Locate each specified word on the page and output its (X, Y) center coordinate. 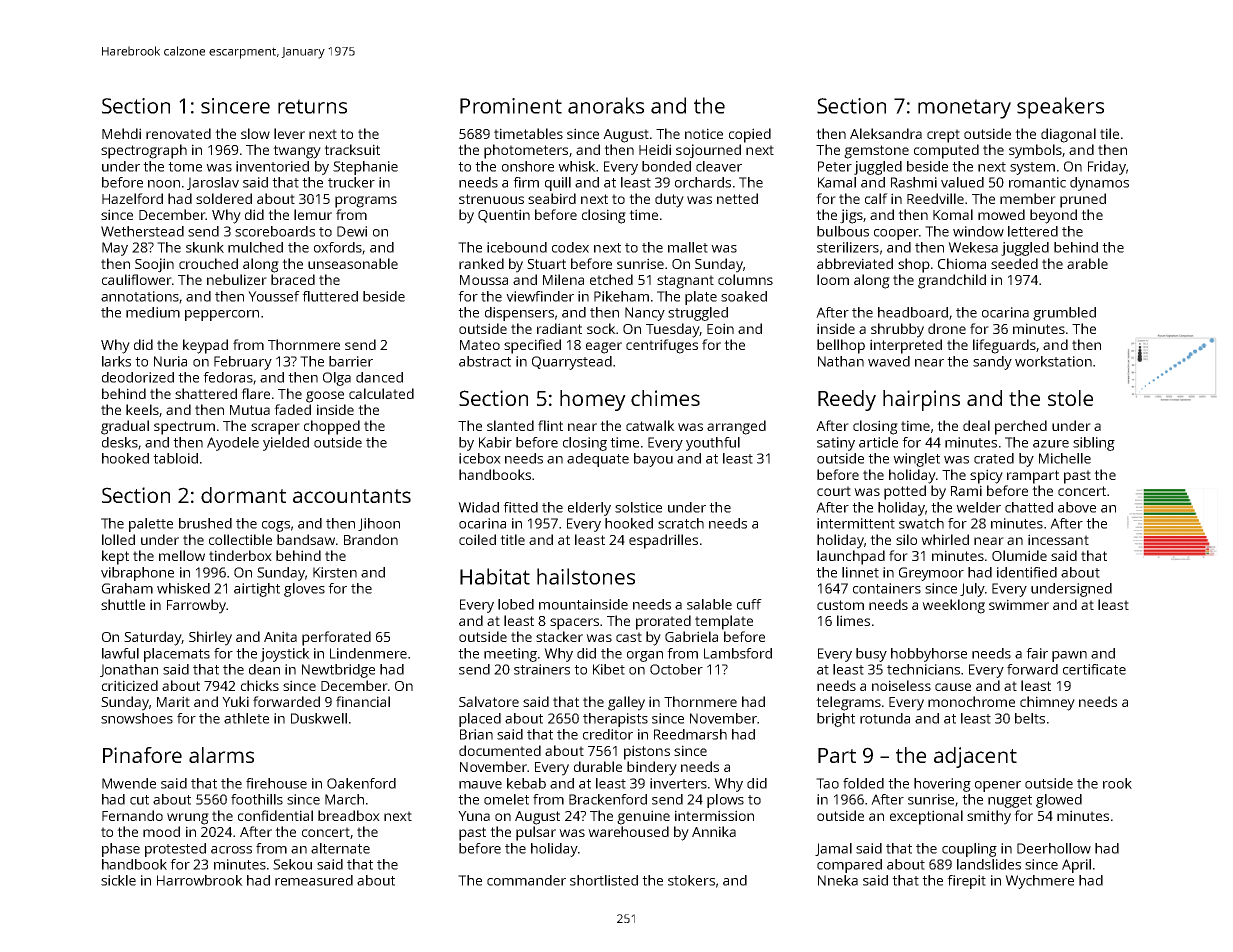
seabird (552, 198)
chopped (332, 427)
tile (1109, 133)
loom (833, 279)
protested (175, 850)
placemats (177, 655)
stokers (691, 880)
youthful (713, 444)
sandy (992, 363)
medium (153, 312)
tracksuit (352, 149)
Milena (563, 279)
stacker (559, 636)
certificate (1094, 669)
